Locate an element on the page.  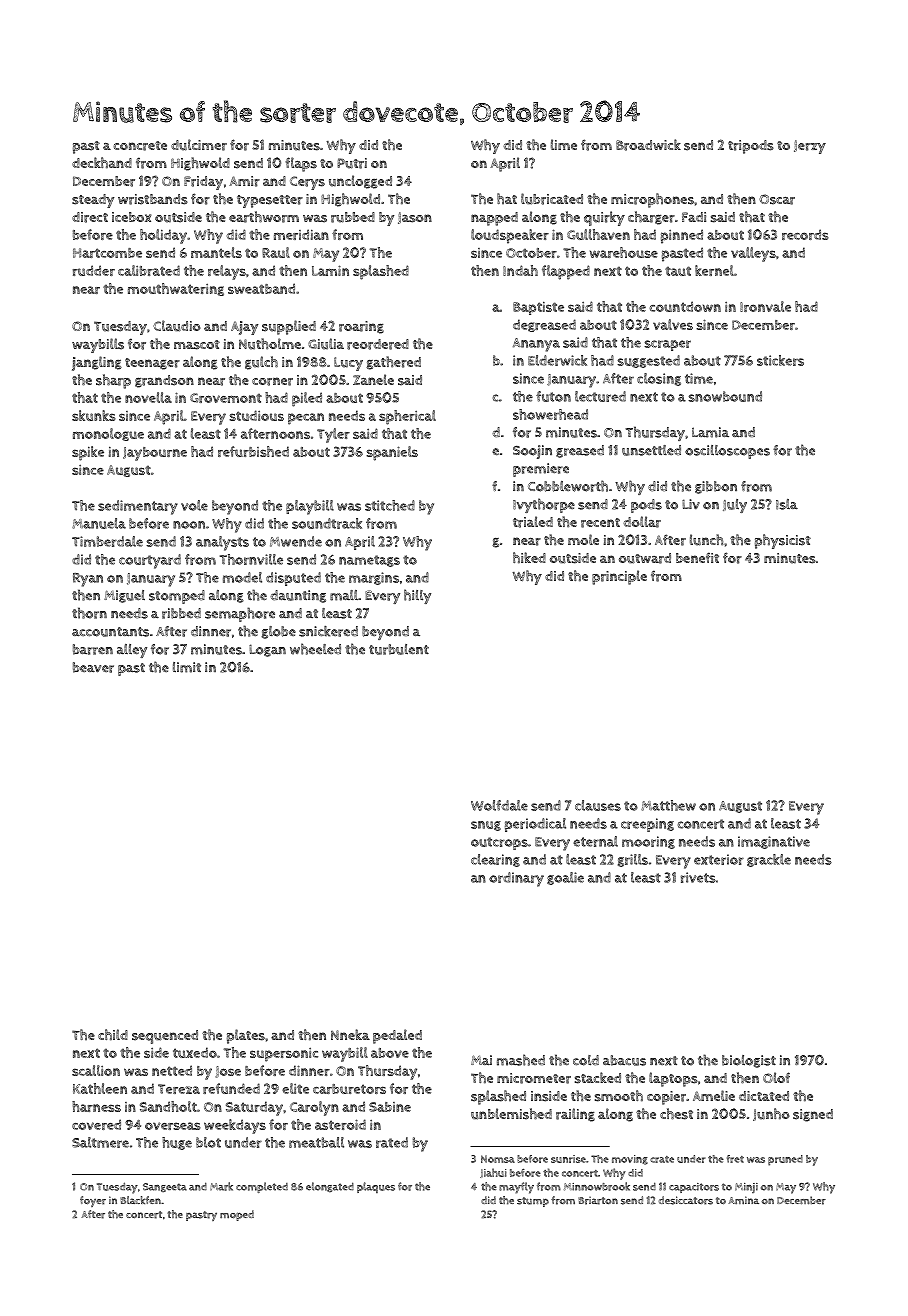
Giulia is located at coordinates (326, 344).
